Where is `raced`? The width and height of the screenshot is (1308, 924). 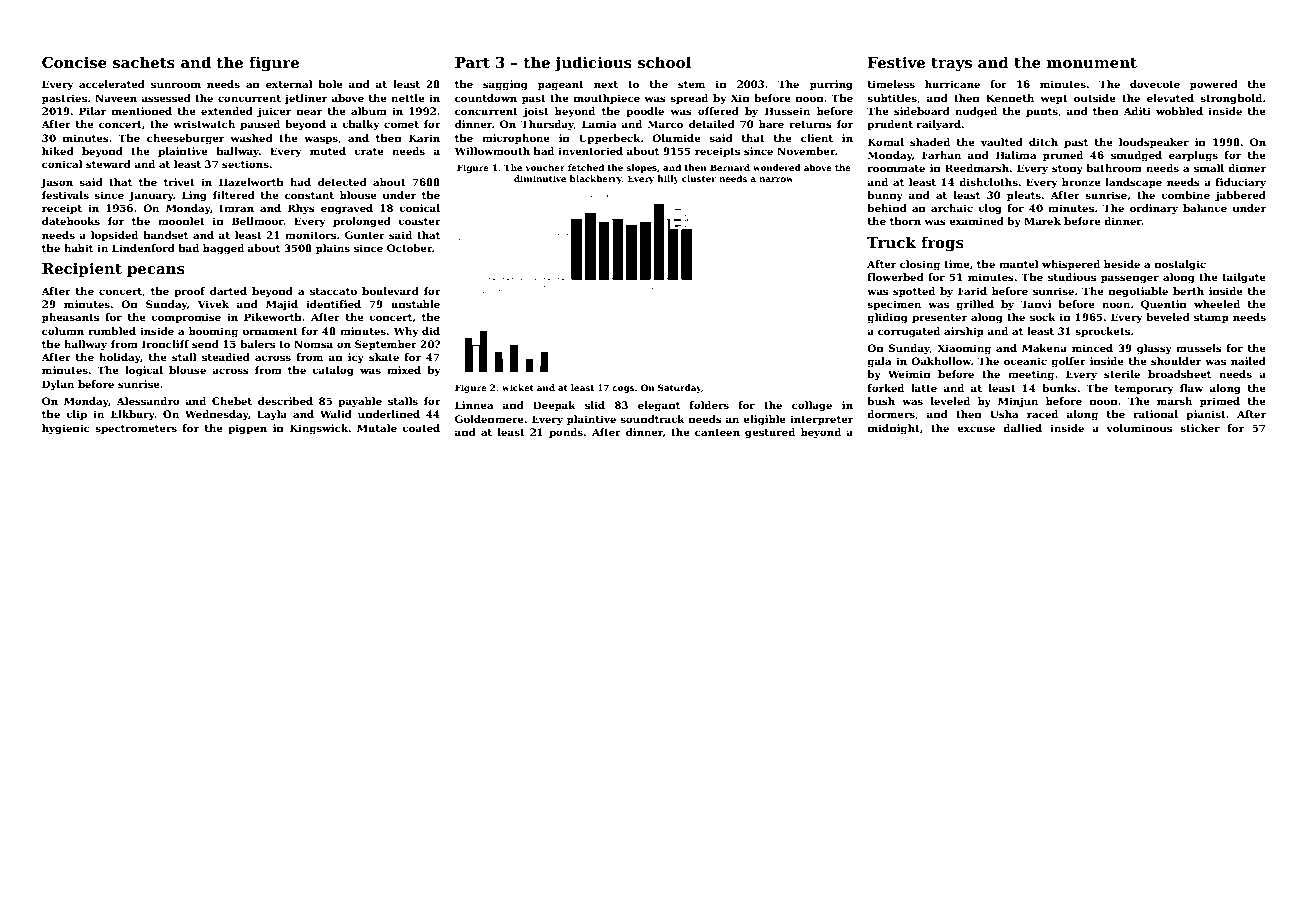 raced is located at coordinates (1042, 414).
